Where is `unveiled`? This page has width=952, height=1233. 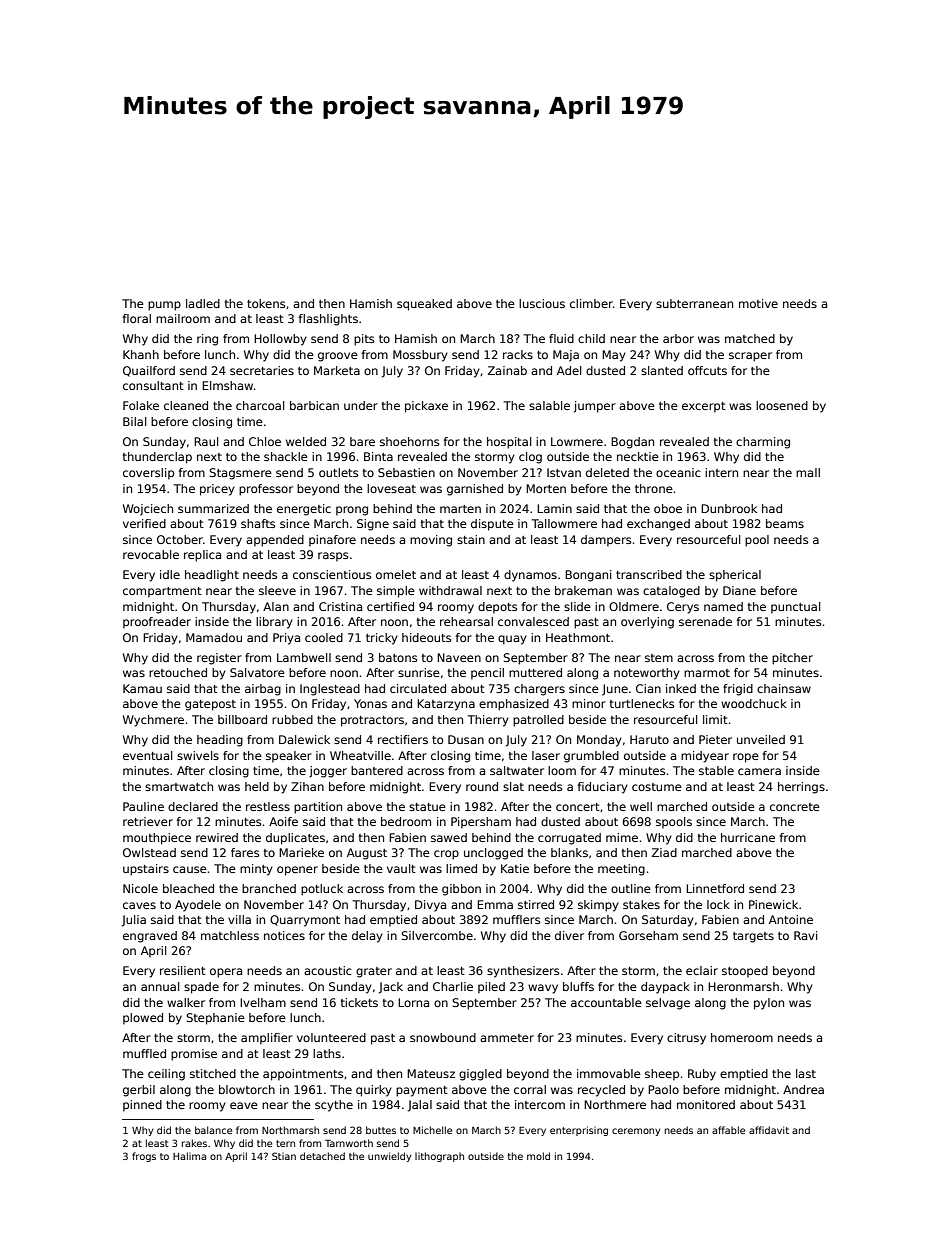
unveiled is located at coordinates (761, 739).
